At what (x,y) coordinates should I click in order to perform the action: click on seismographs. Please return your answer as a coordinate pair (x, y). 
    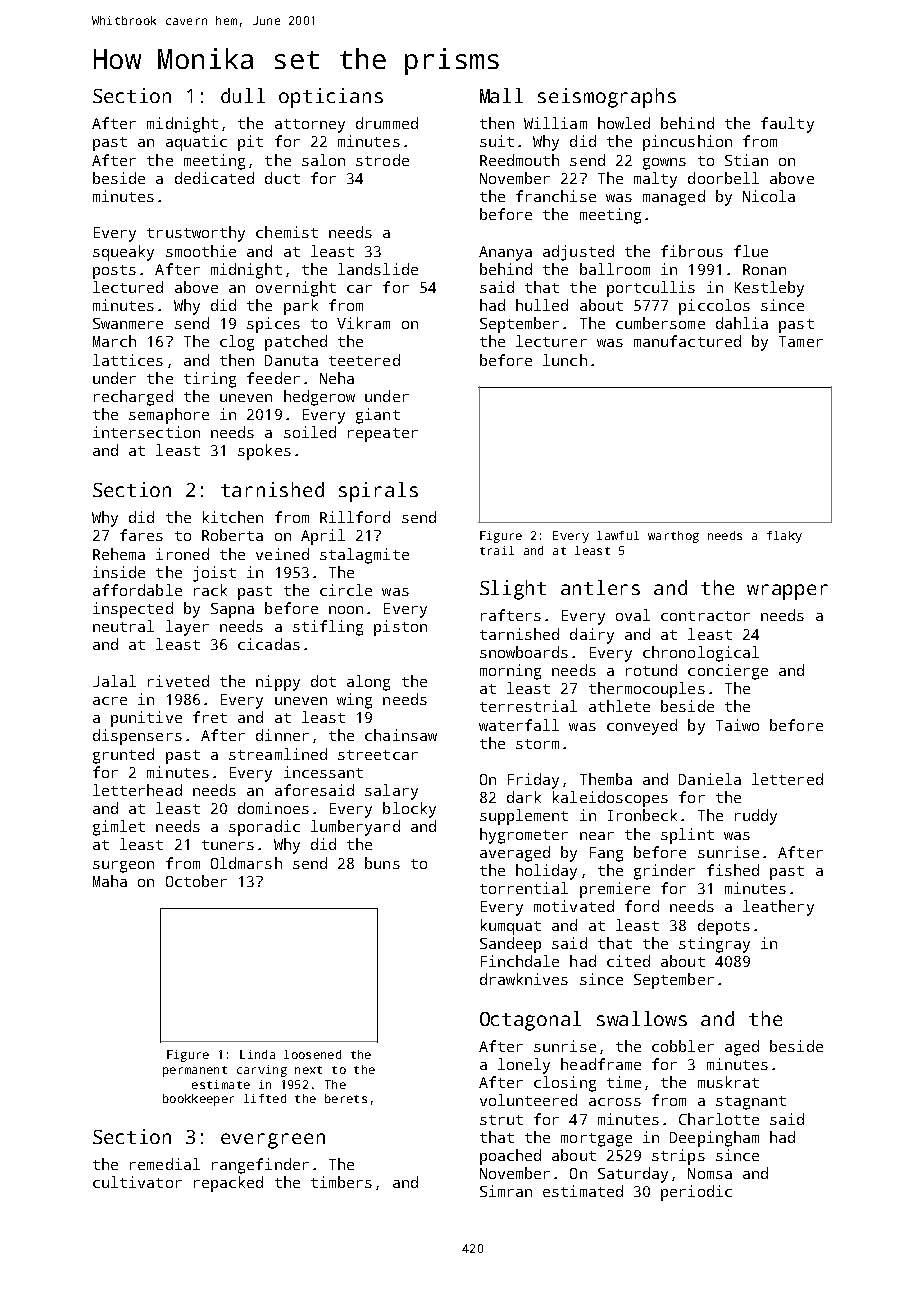
    Looking at the image, I should click on (607, 98).
